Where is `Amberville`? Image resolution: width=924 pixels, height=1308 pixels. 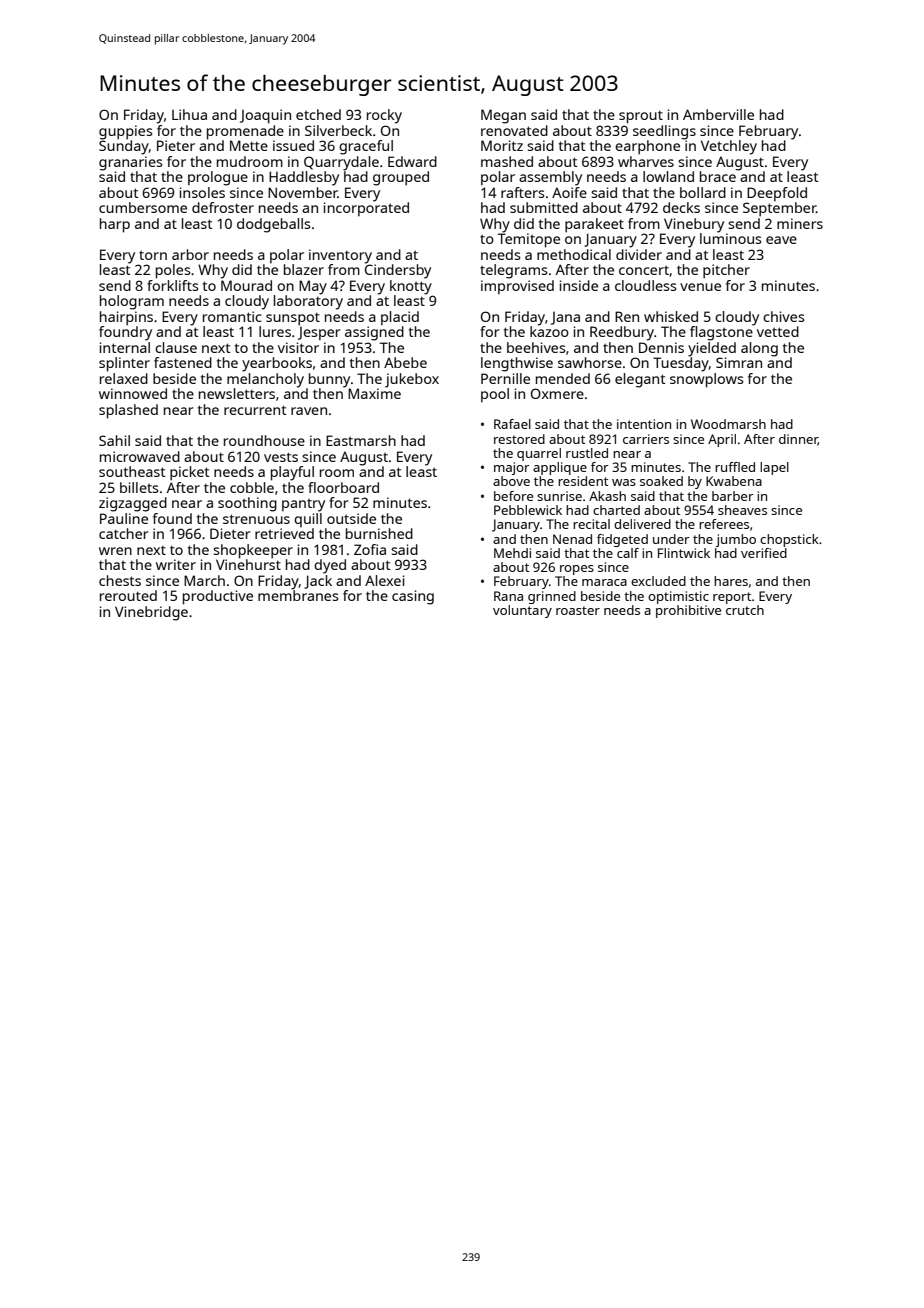
Amberville is located at coordinates (718, 114).
